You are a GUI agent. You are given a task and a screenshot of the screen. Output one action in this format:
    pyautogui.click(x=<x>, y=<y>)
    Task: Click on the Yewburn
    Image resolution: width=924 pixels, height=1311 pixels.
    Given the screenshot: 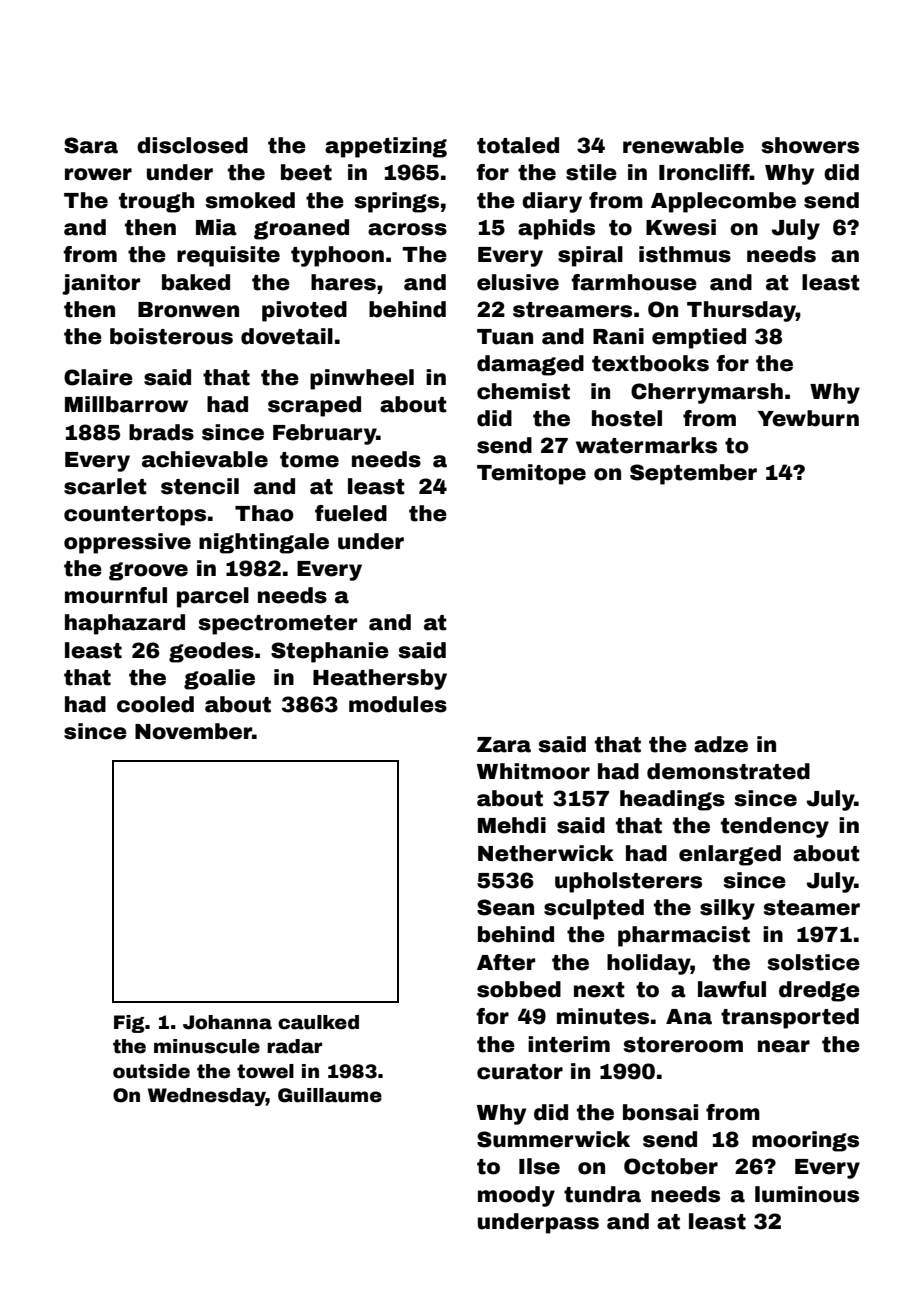 What is the action you would take?
    pyautogui.click(x=808, y=418)
